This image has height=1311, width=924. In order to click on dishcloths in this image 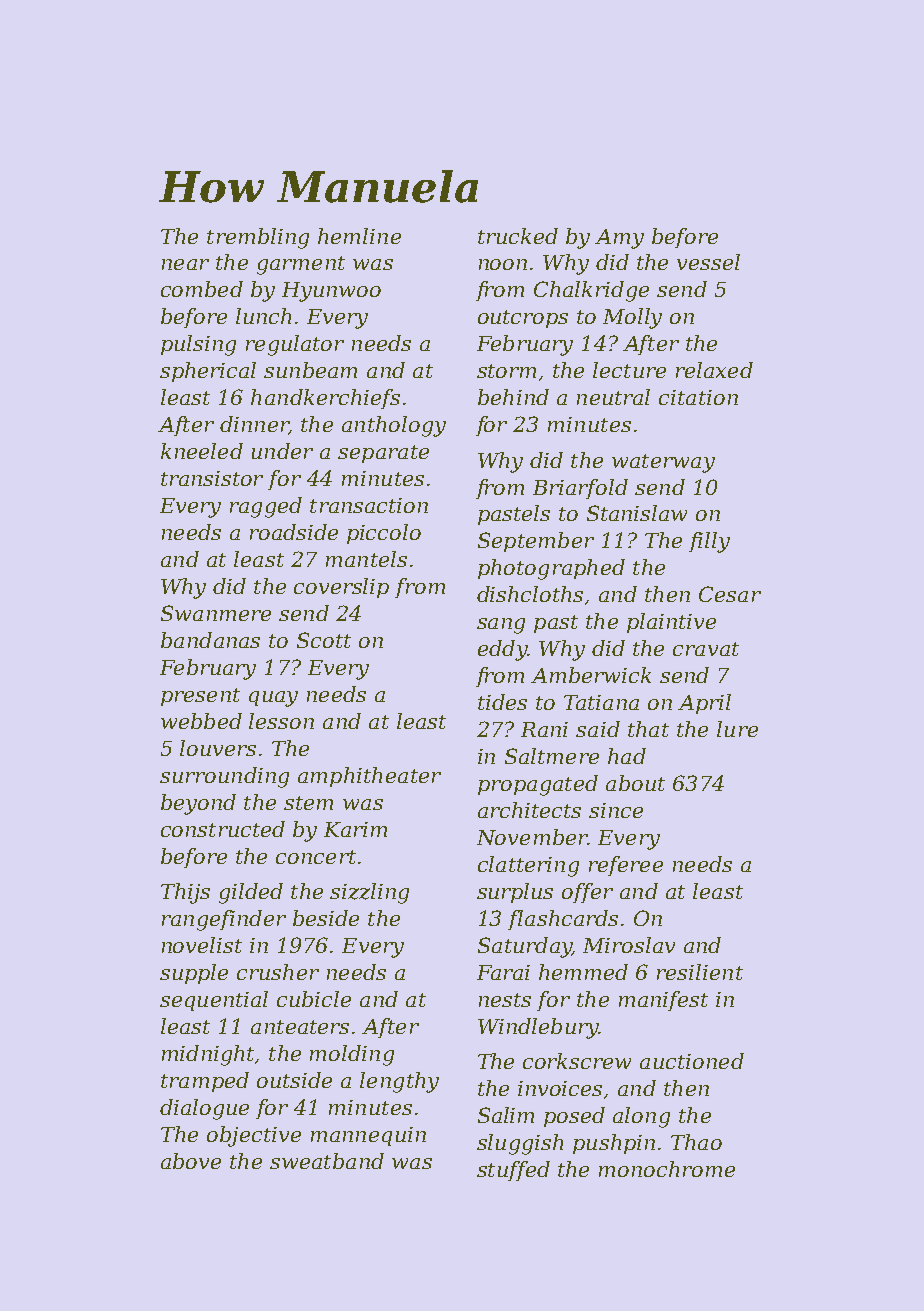, I will do `click(530, 594)`.
